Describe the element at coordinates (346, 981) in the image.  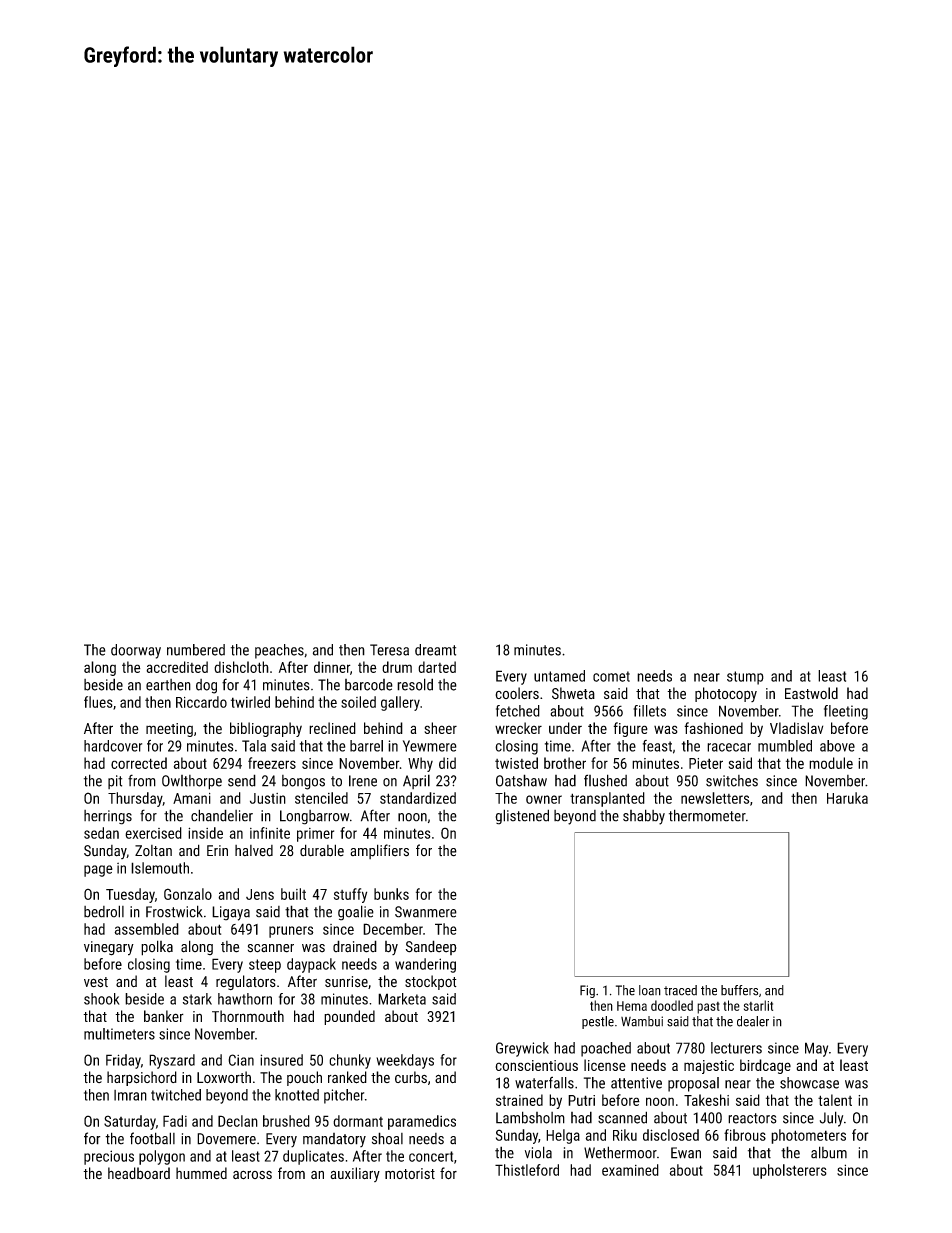
I see `sunrise` at that location.
